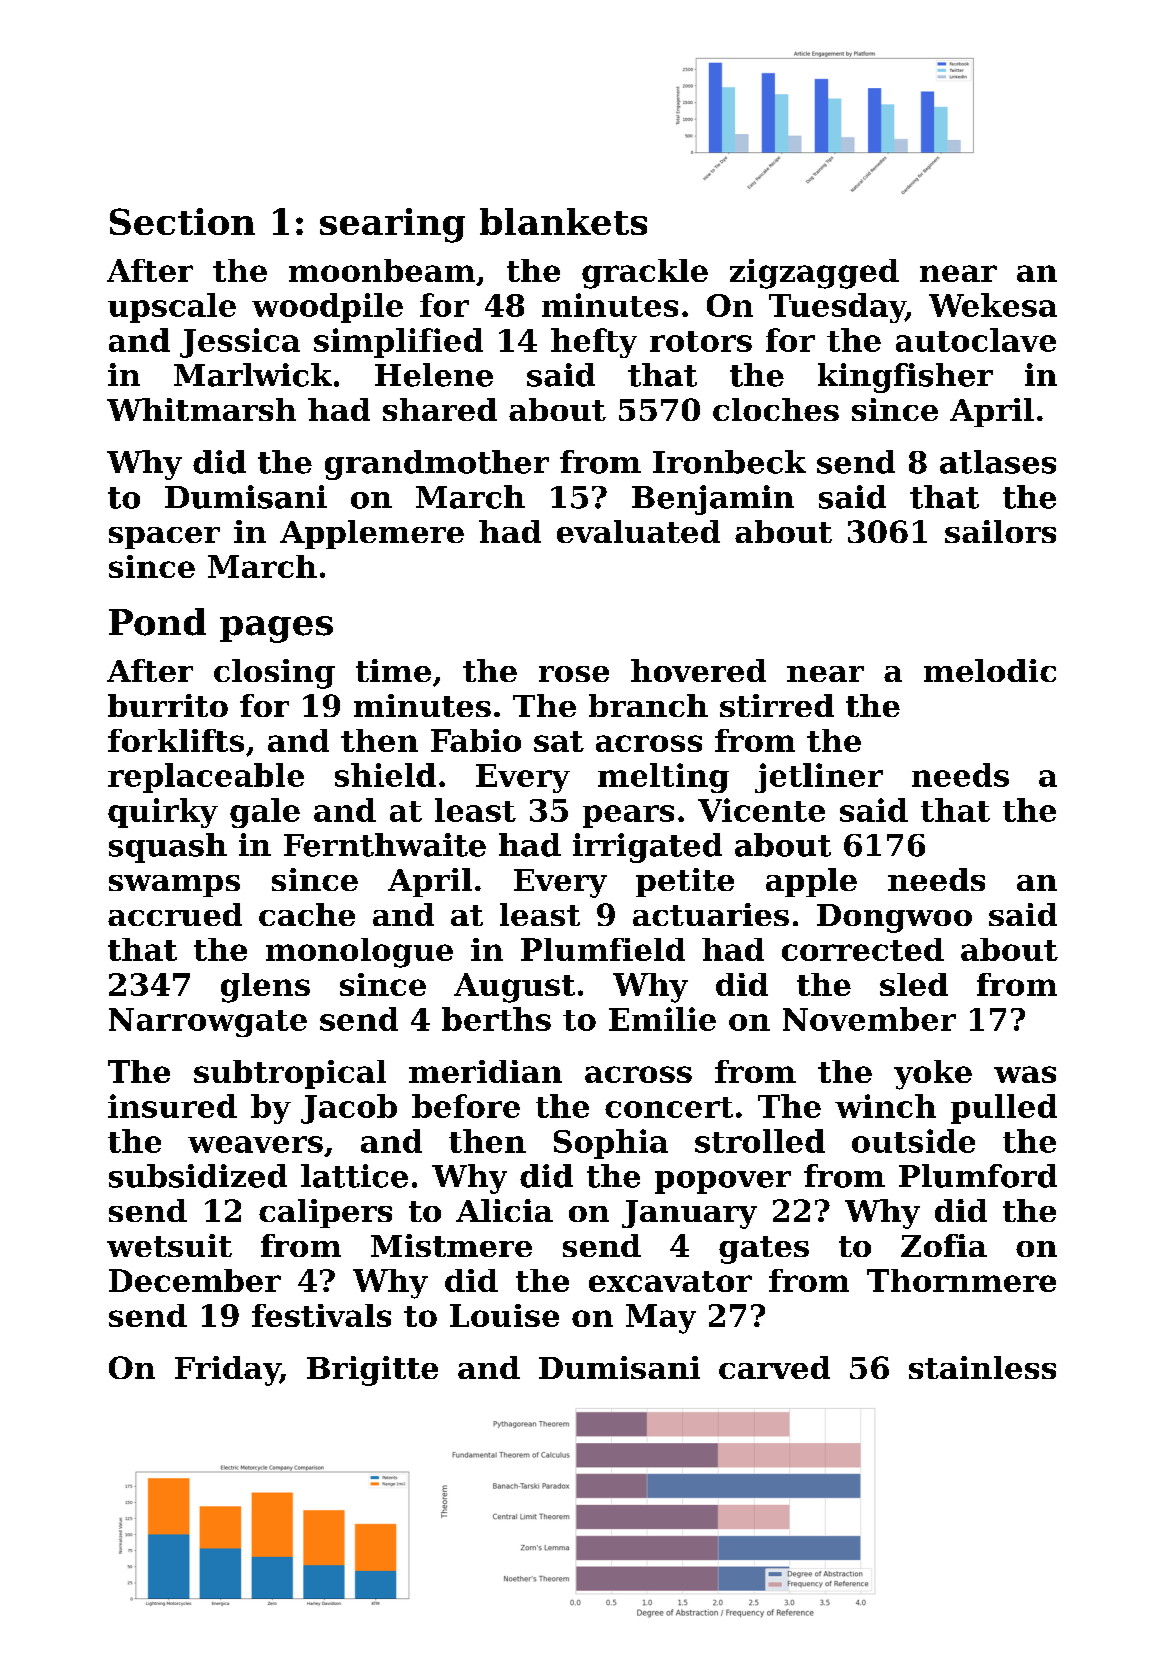 The width and height of the document is (1165, 1654). Describe the element at coordinates (440, 409) in the document. I see `shared` at that location.
